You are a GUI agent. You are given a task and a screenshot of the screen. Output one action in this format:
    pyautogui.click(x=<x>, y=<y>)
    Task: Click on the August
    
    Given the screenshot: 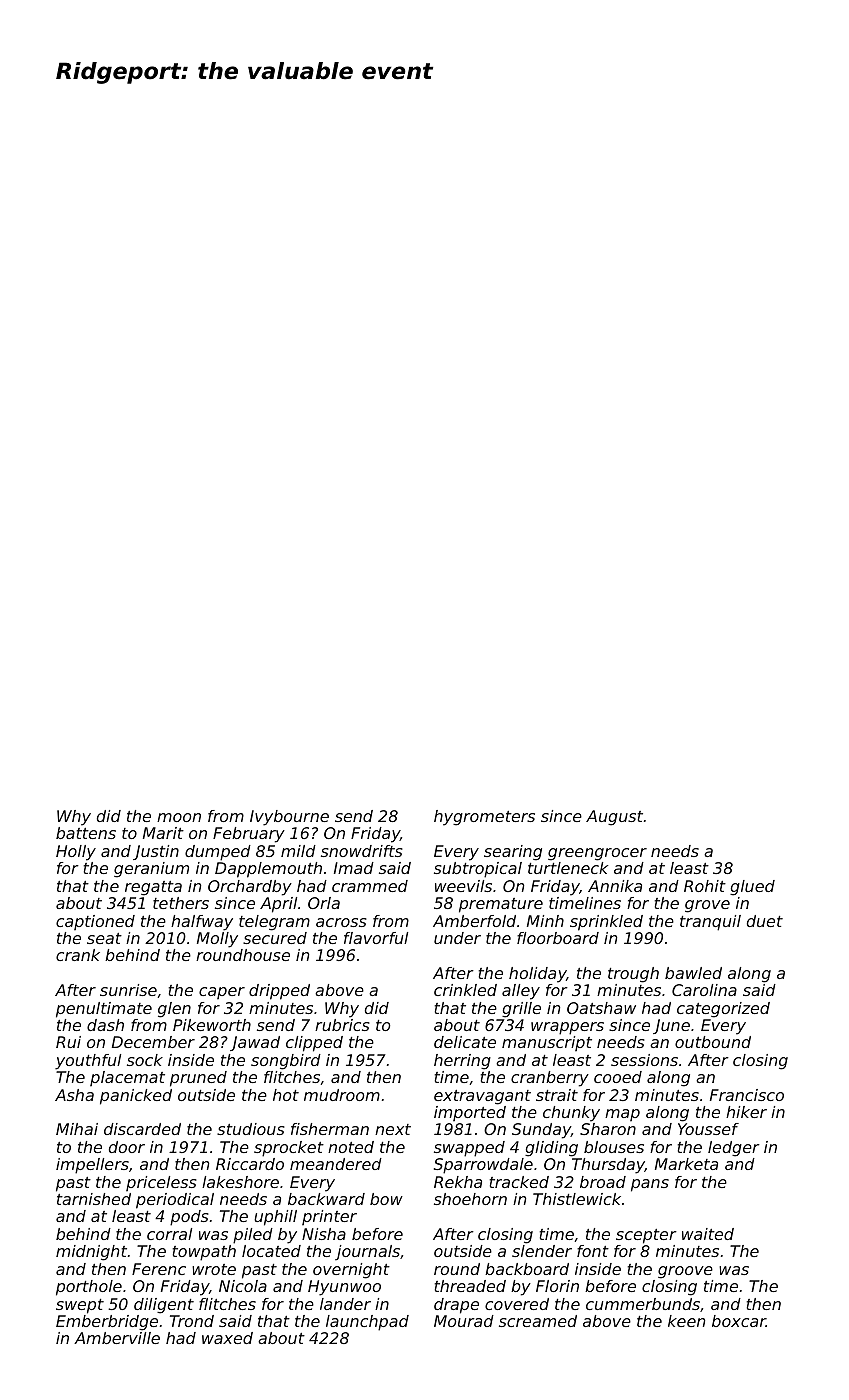 What is the action you would take?
    pyautogui.click(x=614, y=818)
